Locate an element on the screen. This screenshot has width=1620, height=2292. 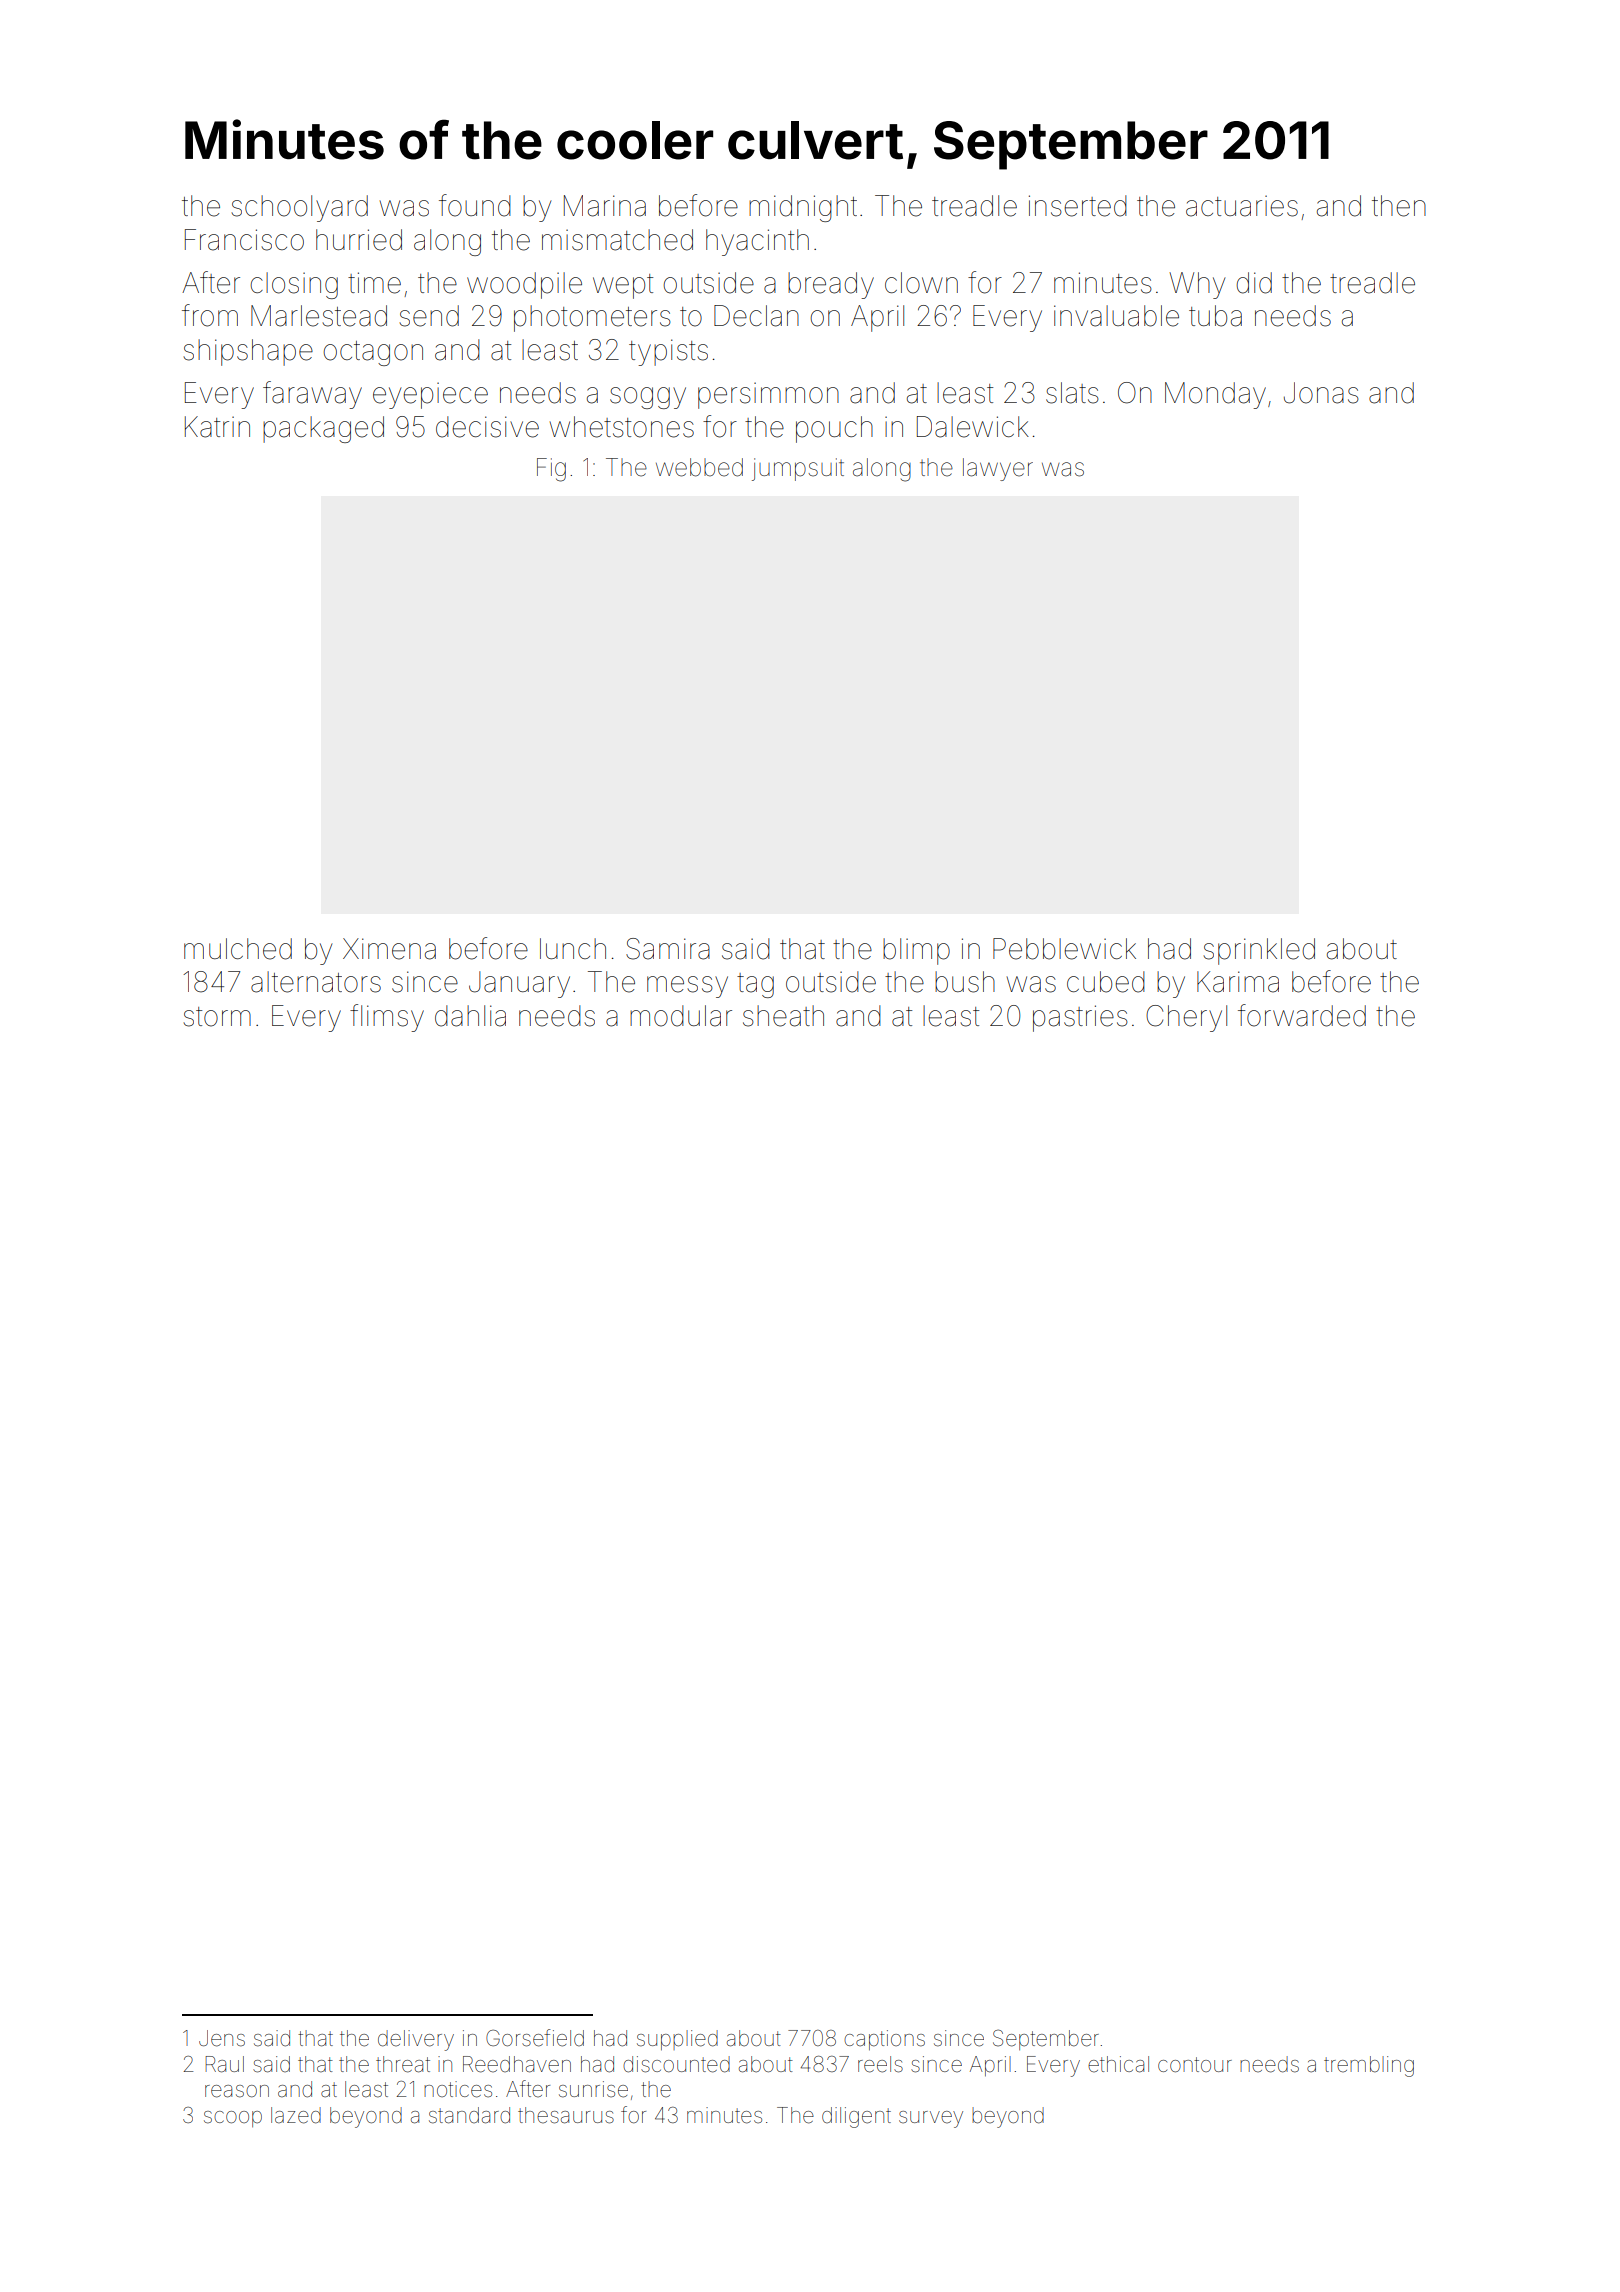
trembling is located at coordinates (1369, 2066).
